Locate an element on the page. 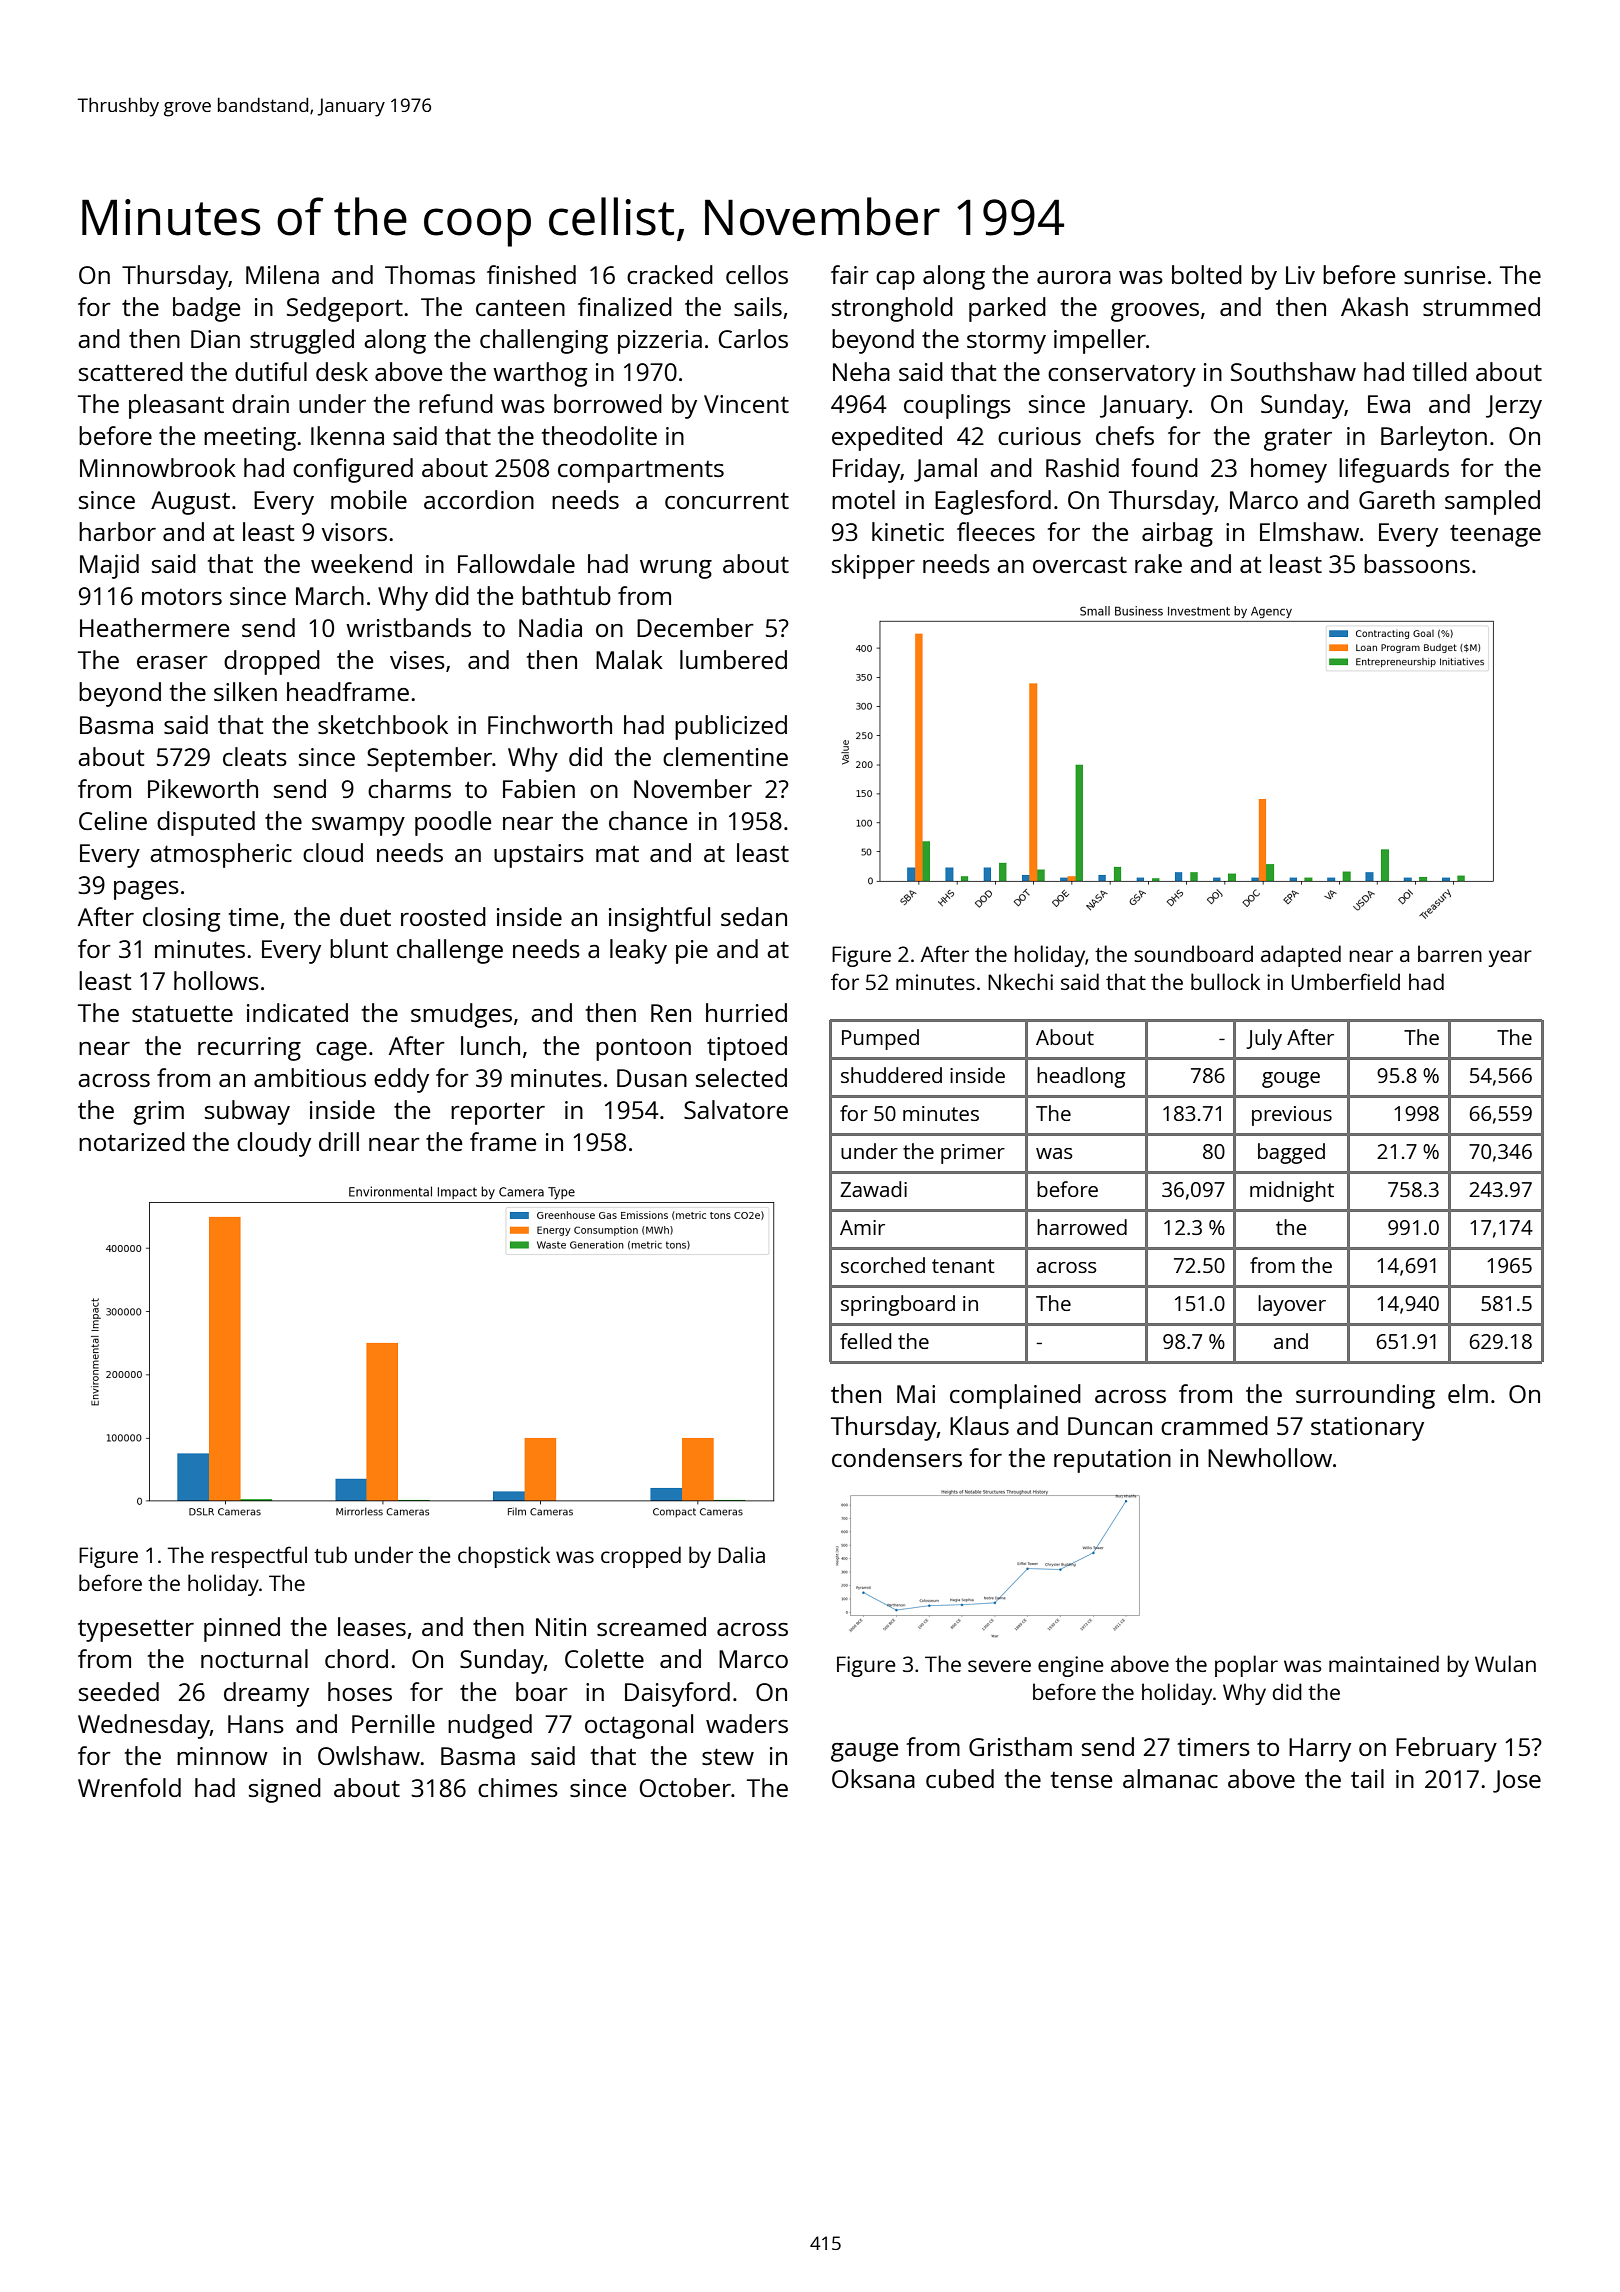 The image size is (1620, 2292). aurora is located at coordinates (1074, 277).
